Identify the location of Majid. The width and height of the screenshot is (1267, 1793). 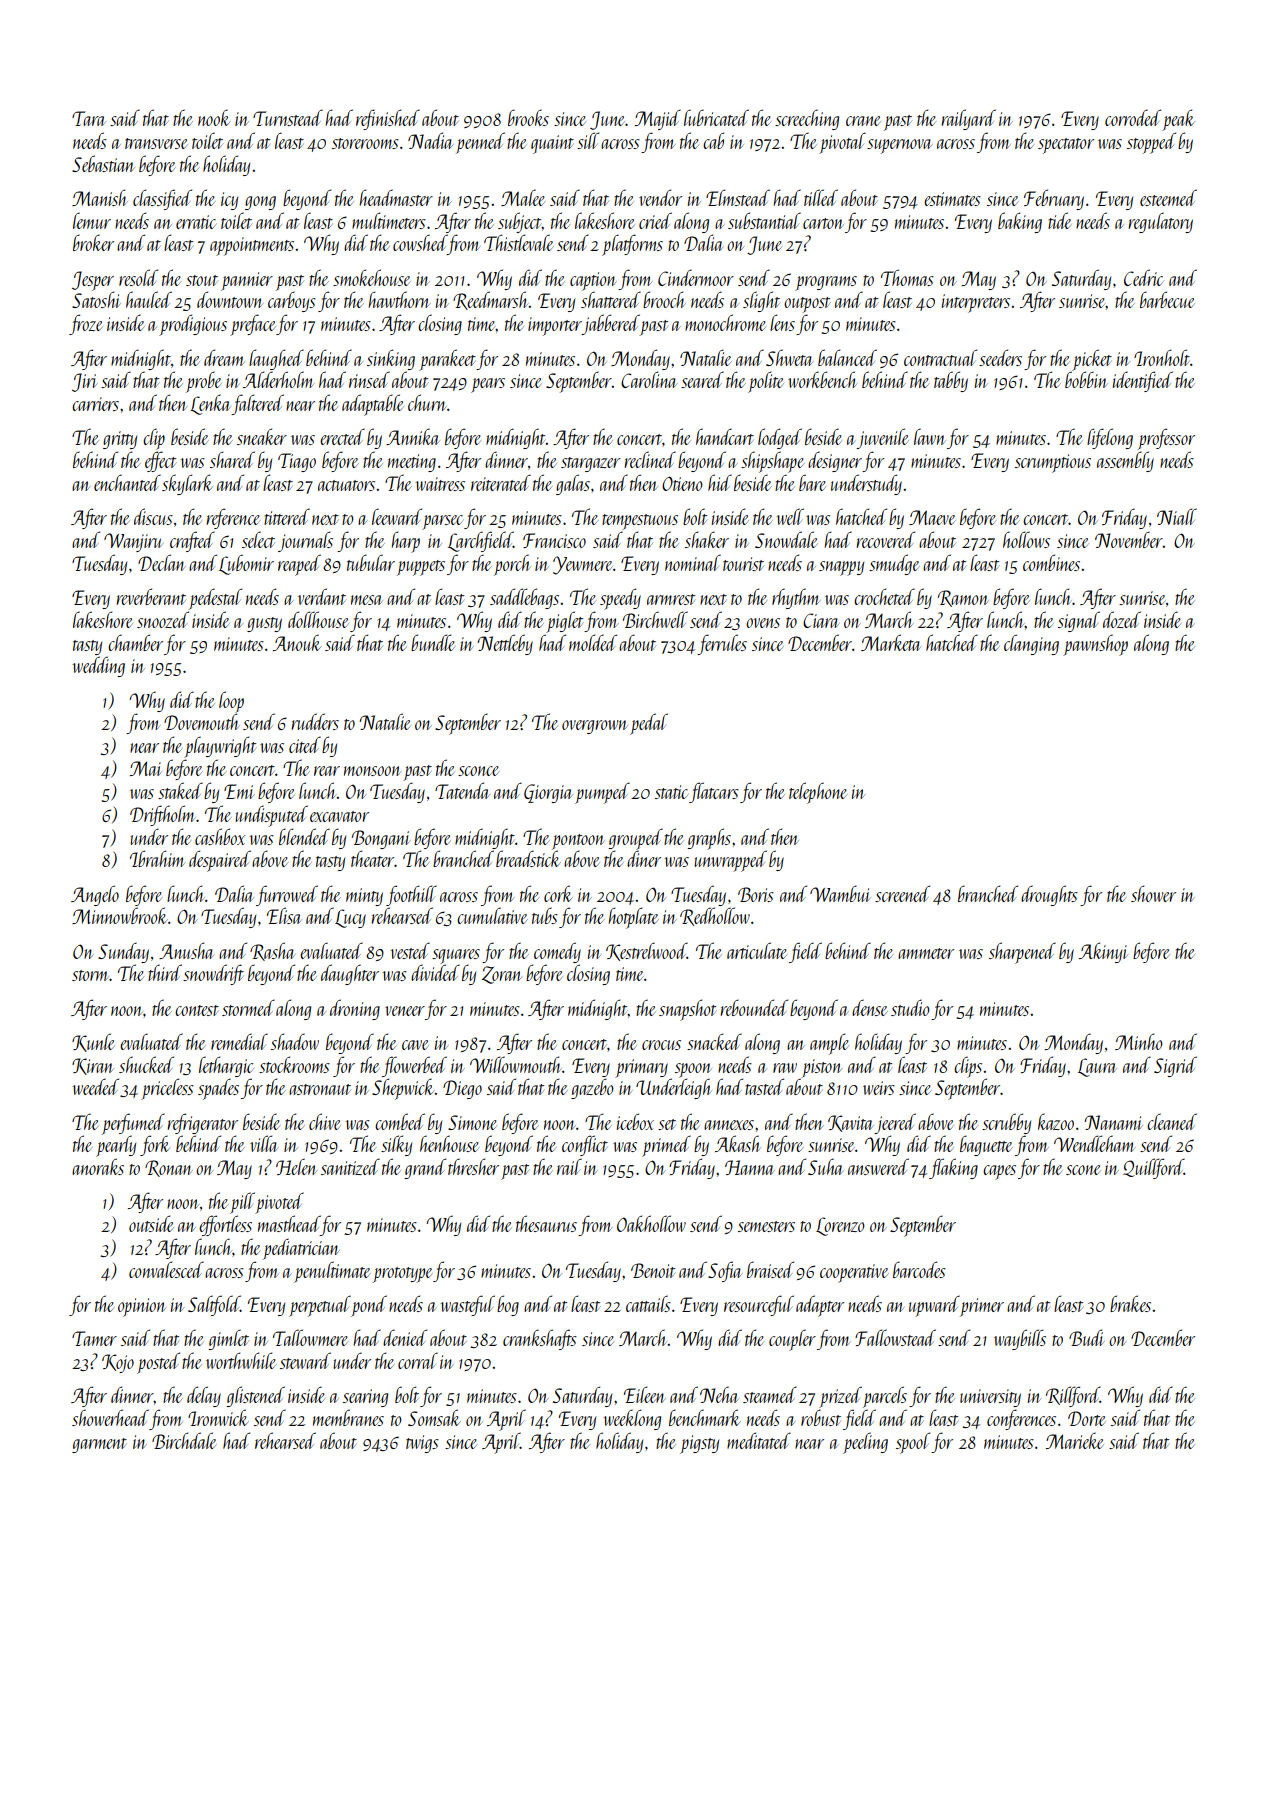
(658, 119).
